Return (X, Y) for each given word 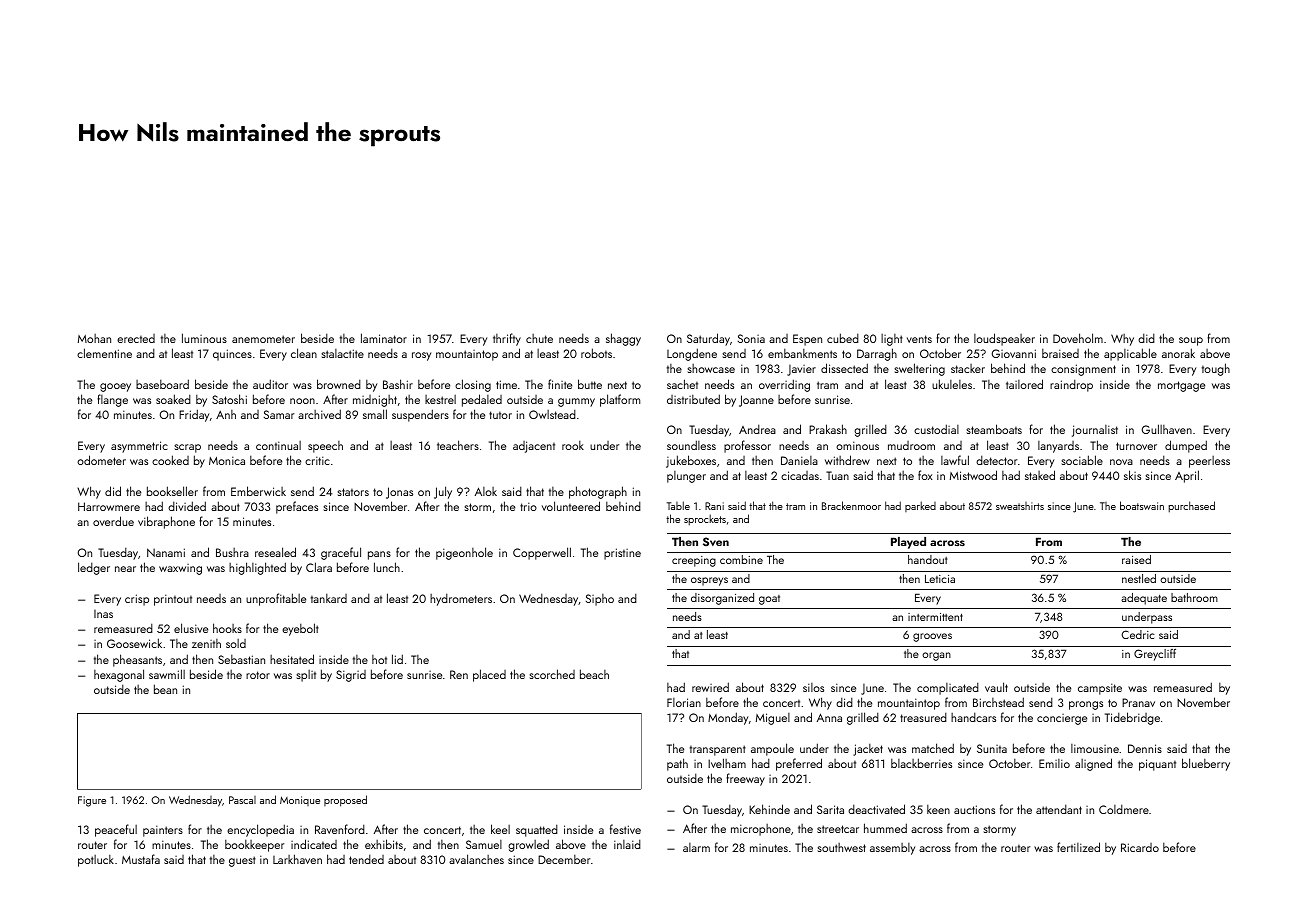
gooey (115, 387)
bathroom (1194, 597)
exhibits (384, 844)
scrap (187, 448)
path (677, 764)
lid (397, 659)
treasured (923, 717)
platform (620, 400)
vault (996, 687)
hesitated (292, 659)
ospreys (709, 581)
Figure (92, 801)
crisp (137, 600)
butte (590, 384)
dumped (1186, 446)
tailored (1024, 384)
